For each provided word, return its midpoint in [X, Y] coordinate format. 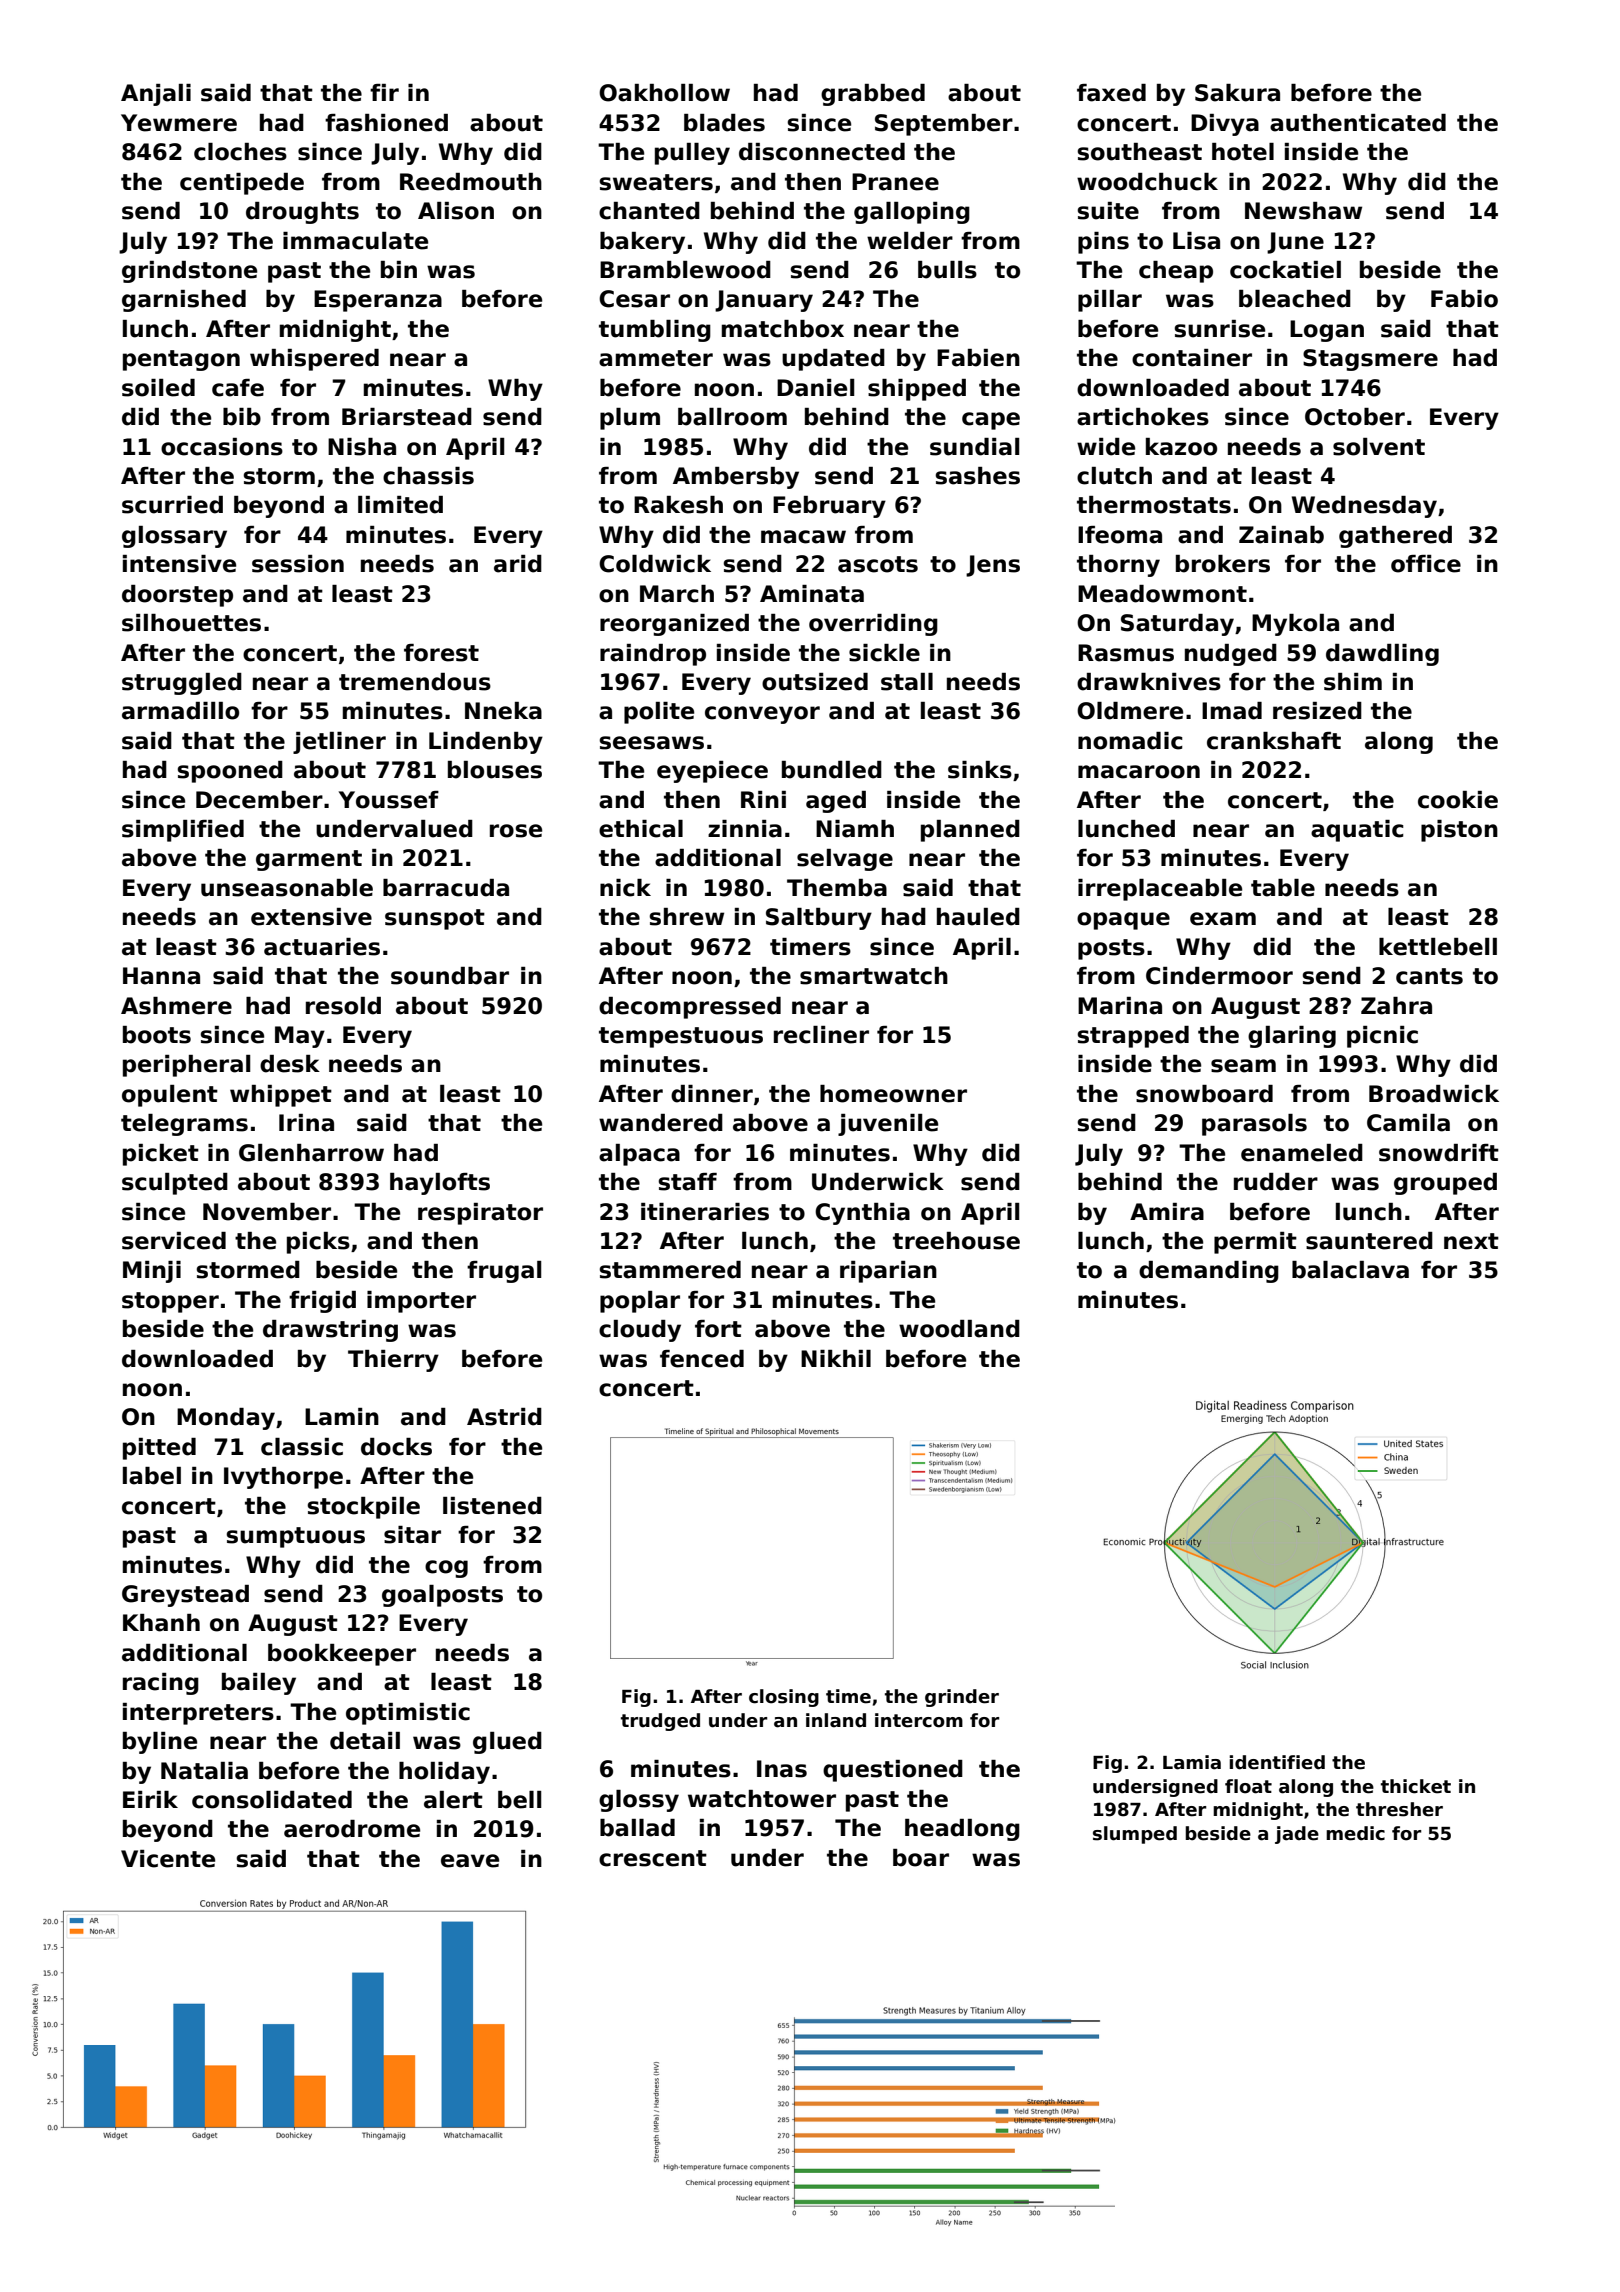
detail [365, 1741]
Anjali [156, 95]
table [1283, 888]
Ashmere [176, 1006]
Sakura [1237, 93]
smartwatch [874, 976]
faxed [1111, 93]
